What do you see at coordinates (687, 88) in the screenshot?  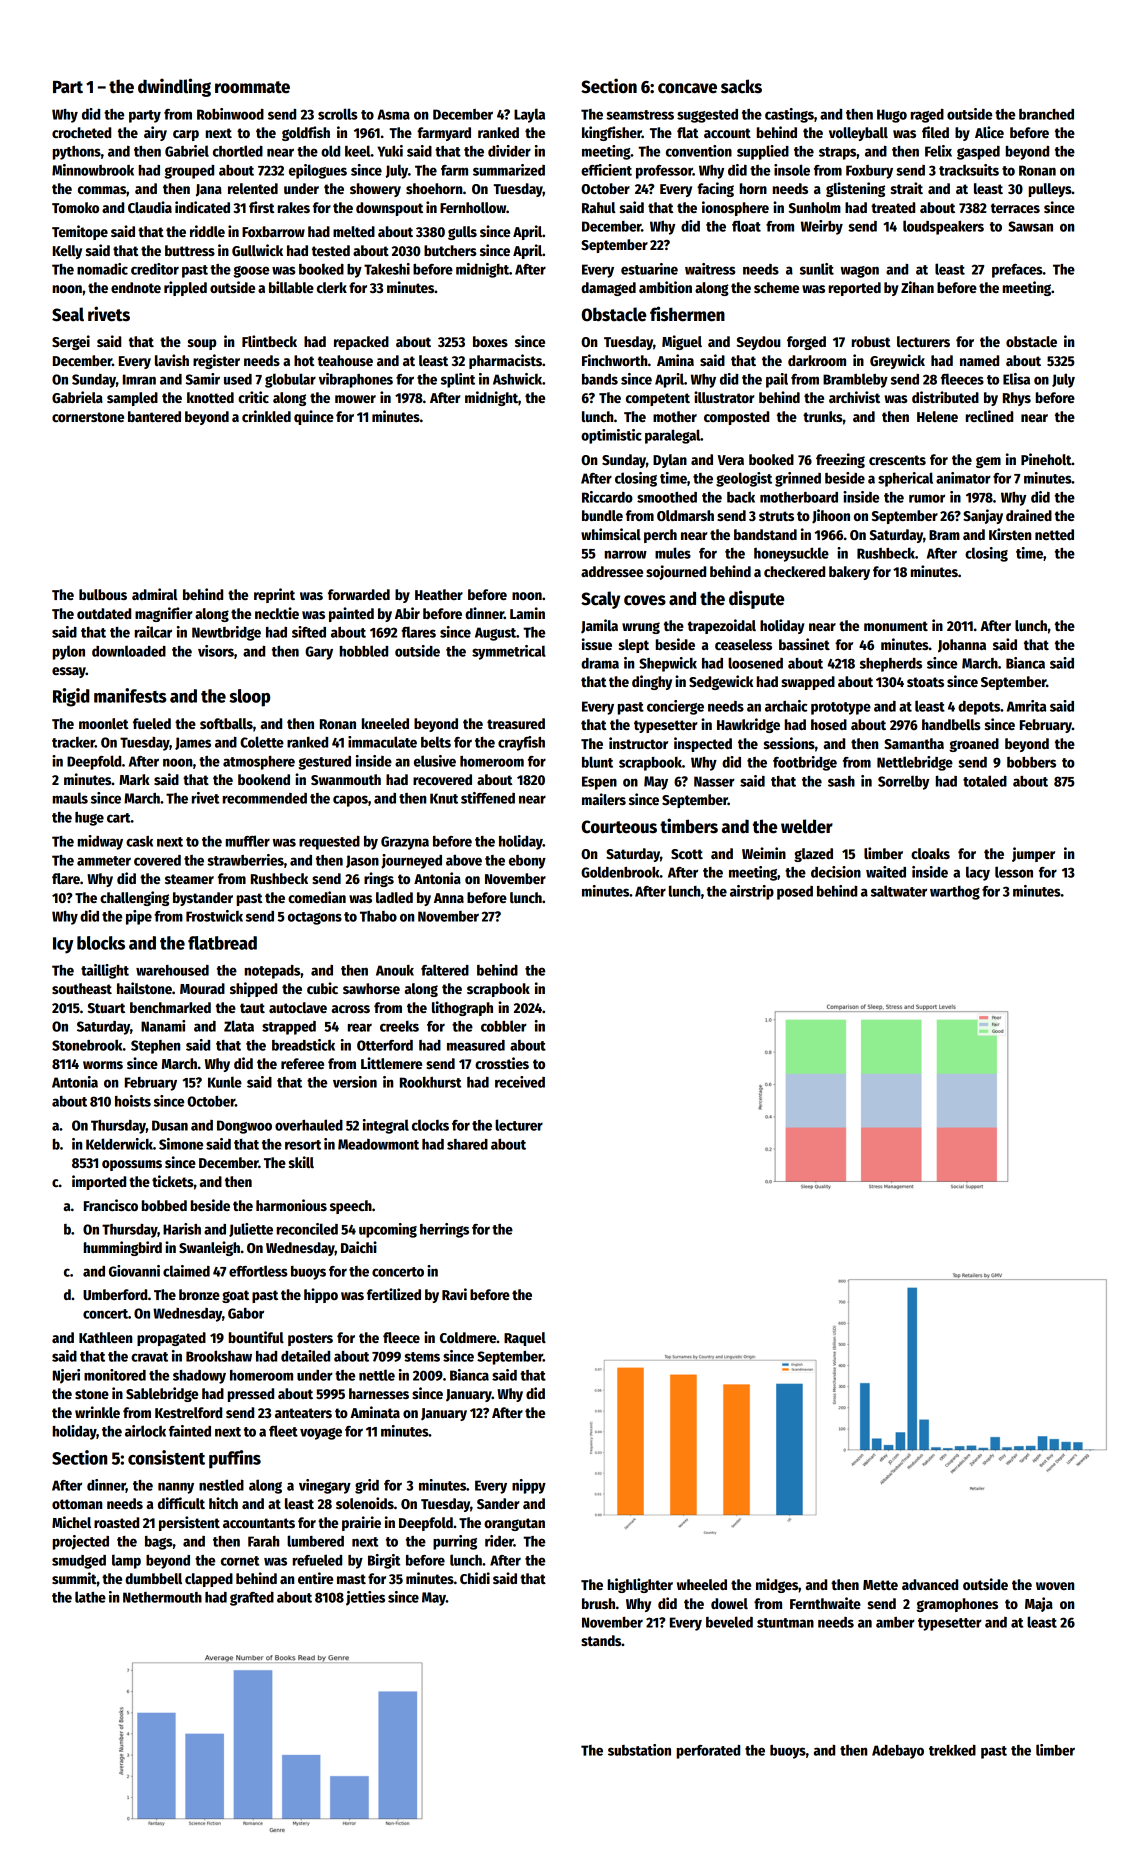 I see `concave` at bounding box center [687, 88].
